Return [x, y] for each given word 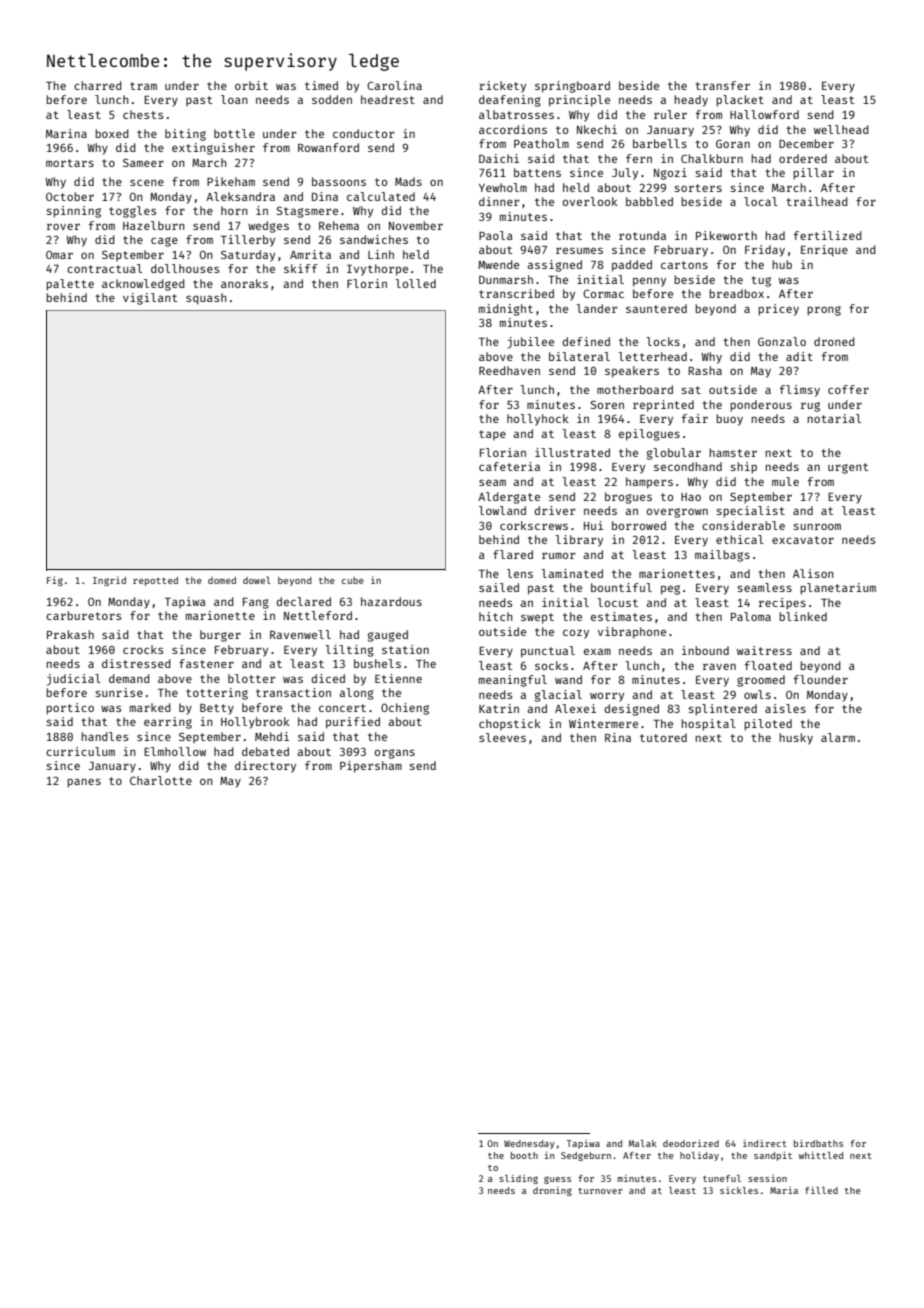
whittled [821, 1155]
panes [84, 783]
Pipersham [371, 767]
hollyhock [538, 420]
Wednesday [529, 1144]
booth [524, 1155]
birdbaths [818, 1143]
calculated [381, 196]
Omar [59, 255]
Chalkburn [712, 158]
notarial [834, 418]
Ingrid [109, 581]
